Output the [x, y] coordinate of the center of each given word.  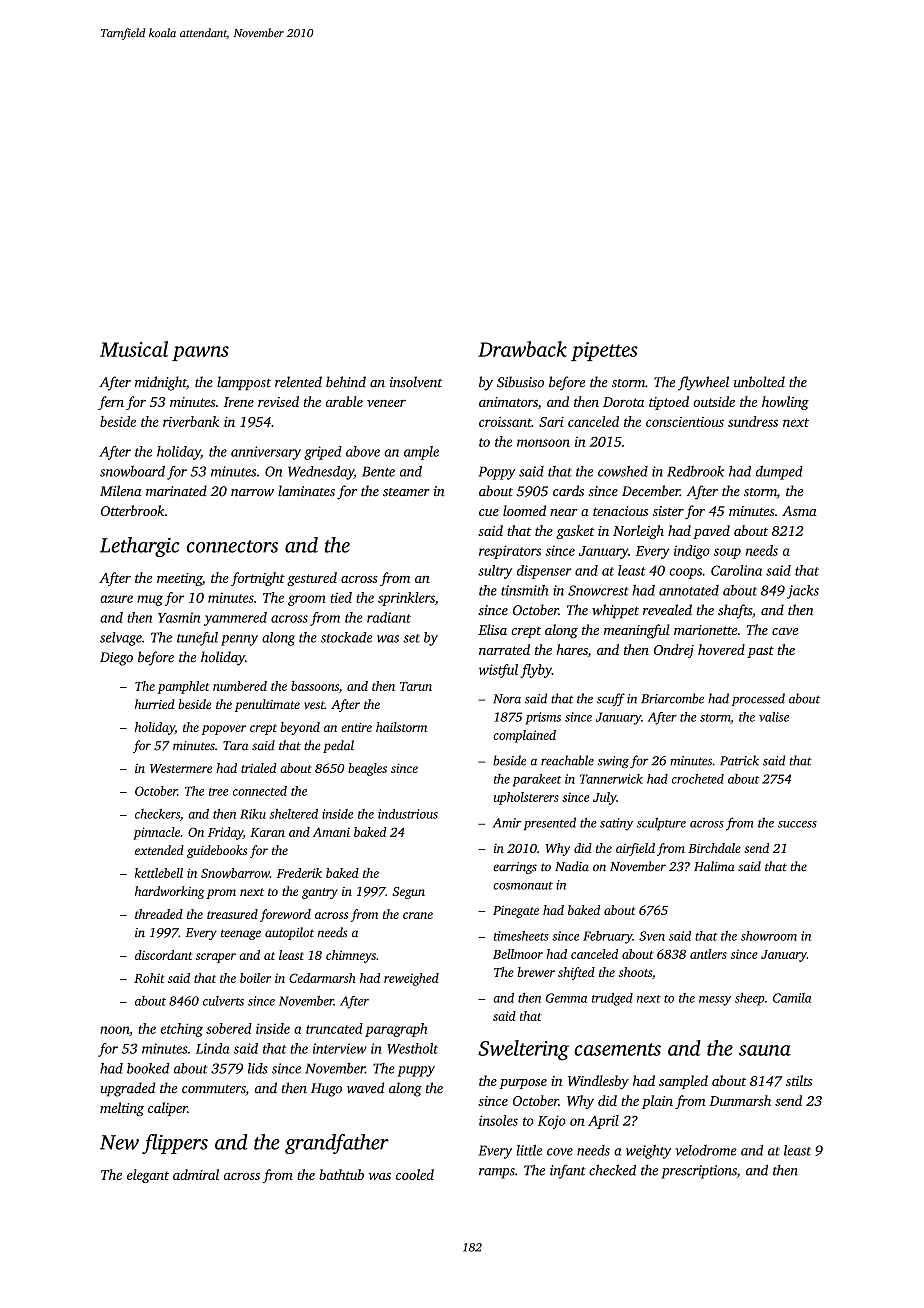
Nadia [572, 866]
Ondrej [674, 651]
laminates [306, 491]
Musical [134, 349]
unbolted [759, 382]
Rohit [149, 978]
